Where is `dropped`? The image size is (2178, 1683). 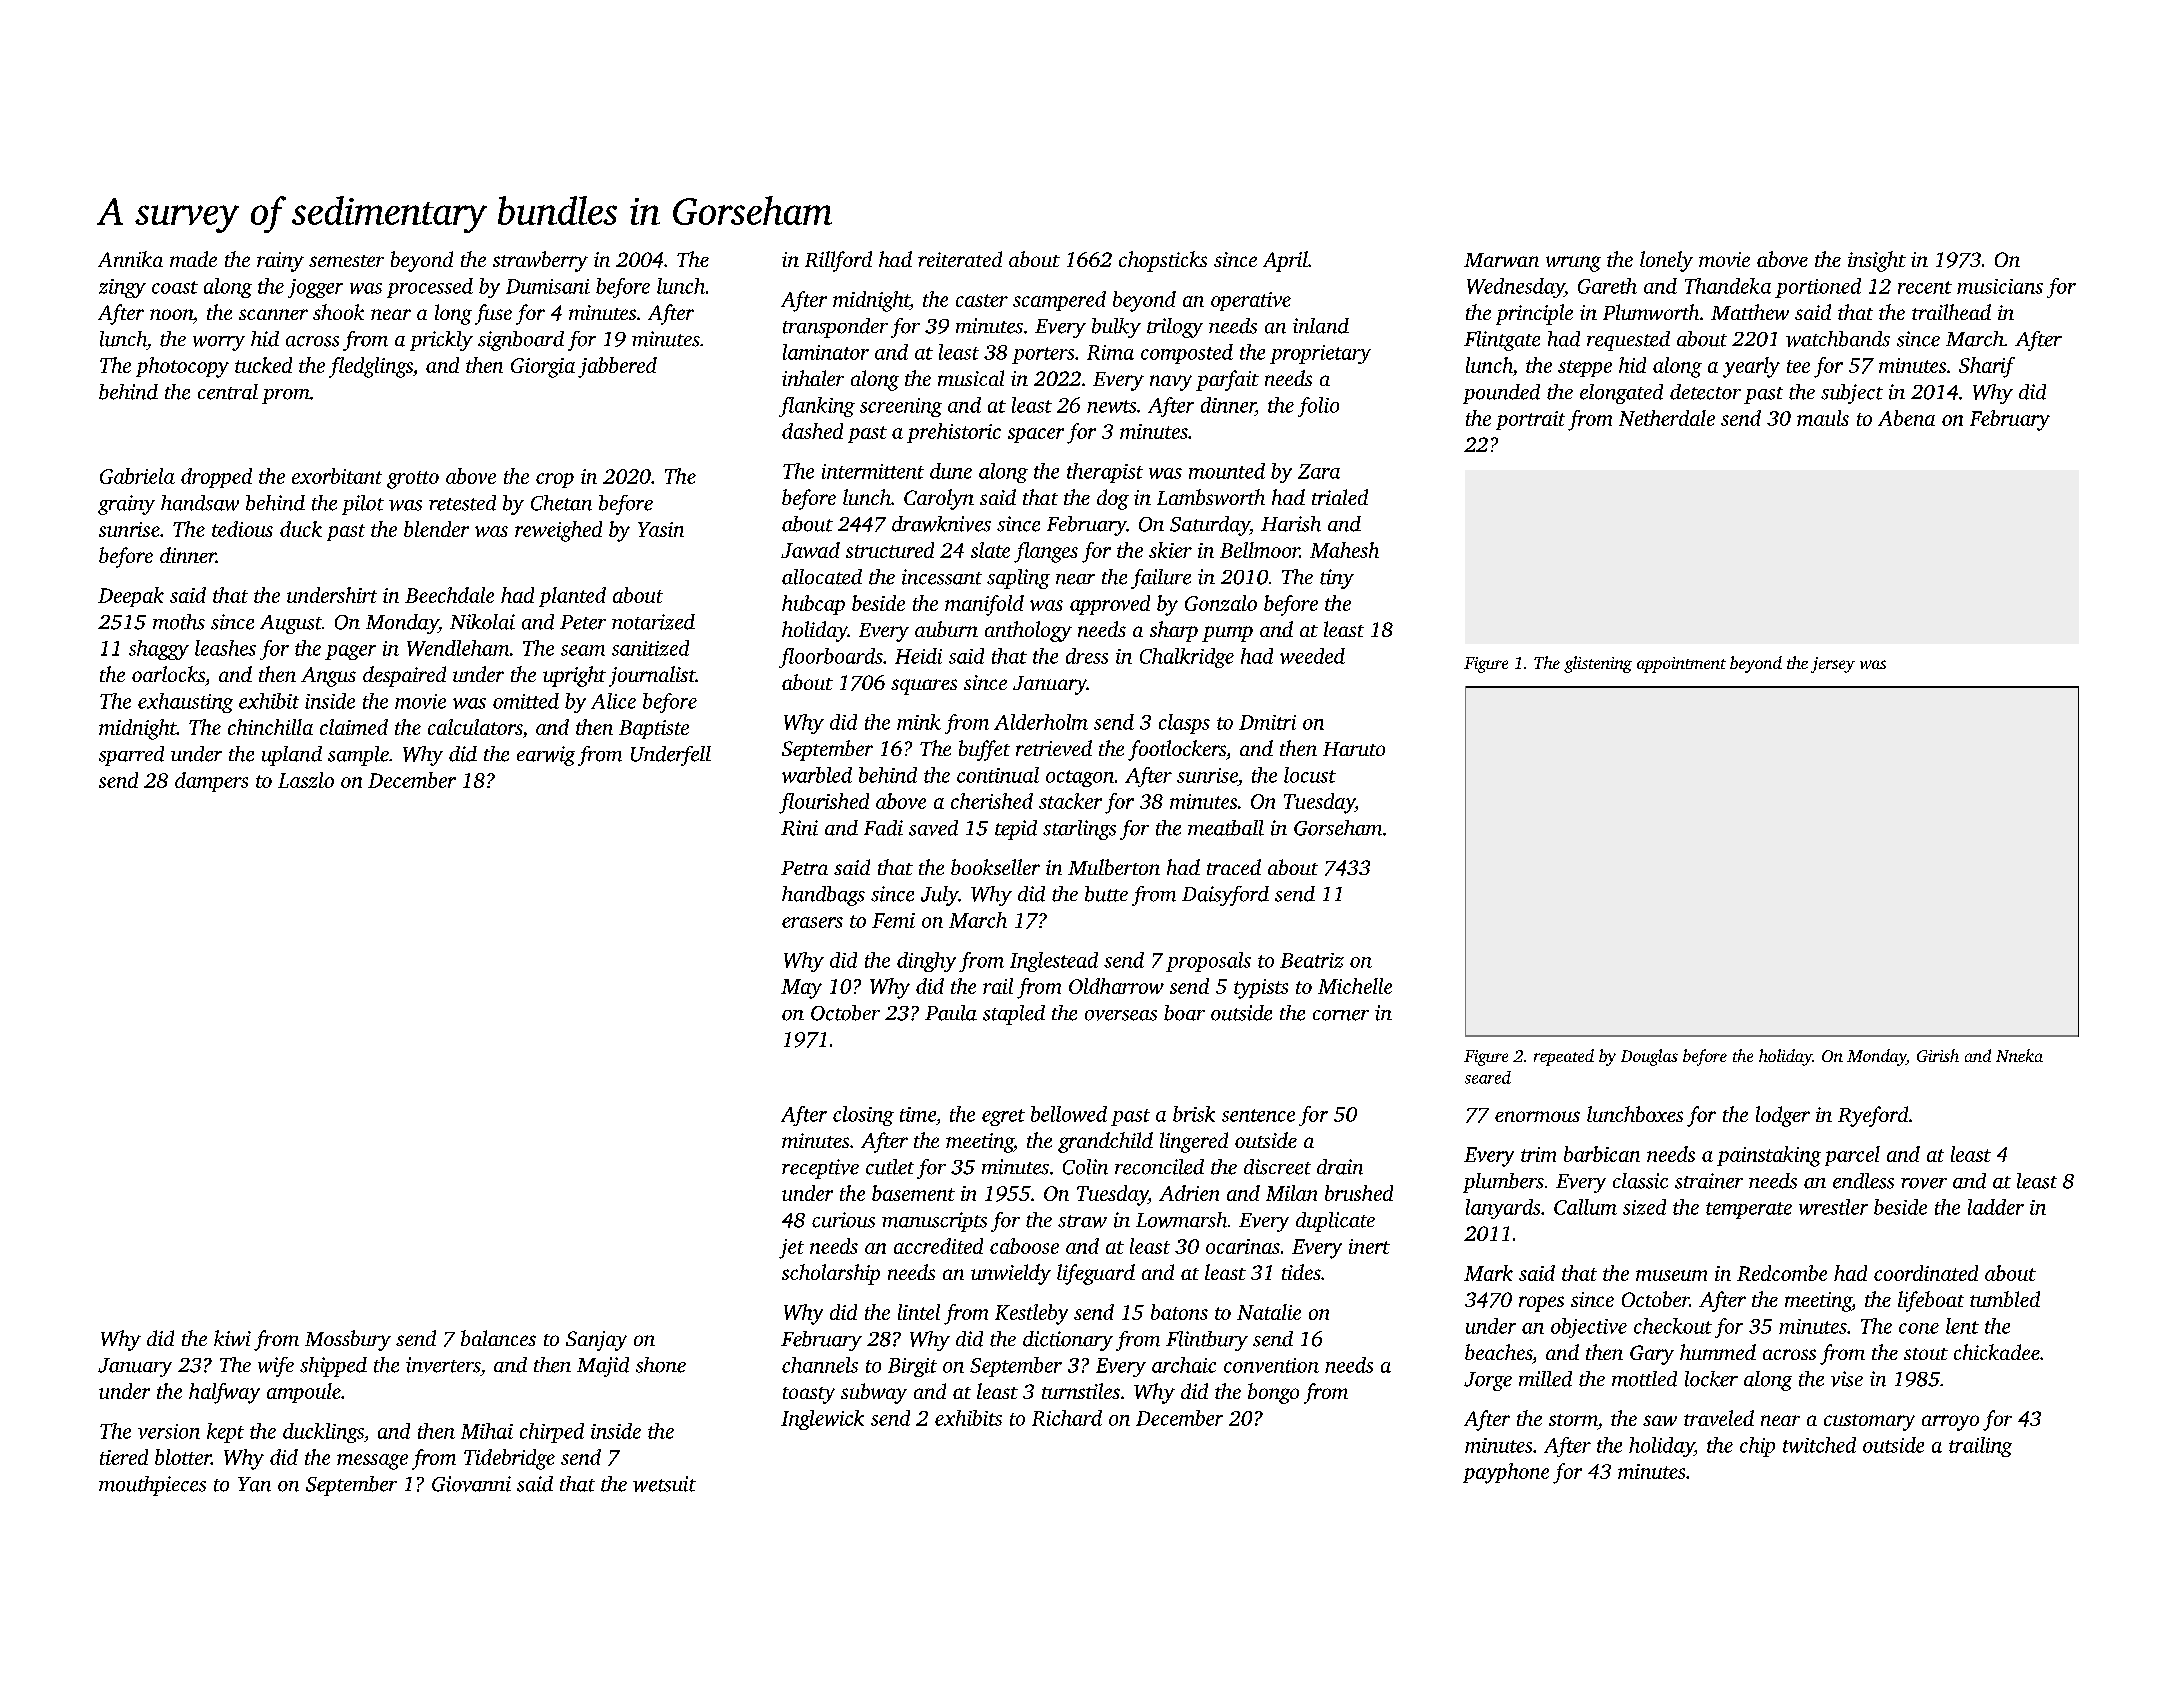 dropped is located at coordinates (216, 478).
